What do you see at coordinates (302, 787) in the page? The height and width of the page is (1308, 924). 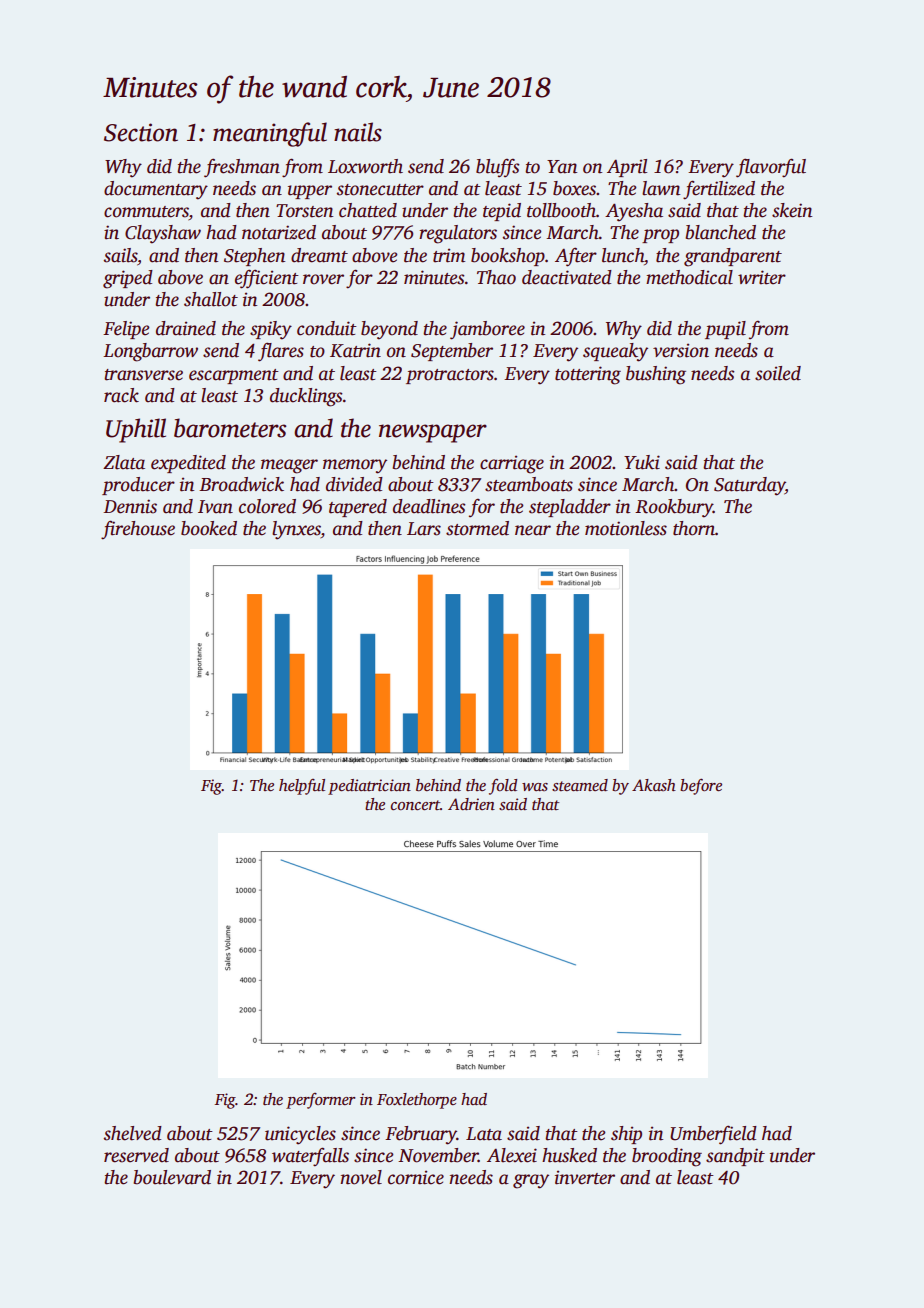 I see `helpful` at bounding box center [302, 787].
